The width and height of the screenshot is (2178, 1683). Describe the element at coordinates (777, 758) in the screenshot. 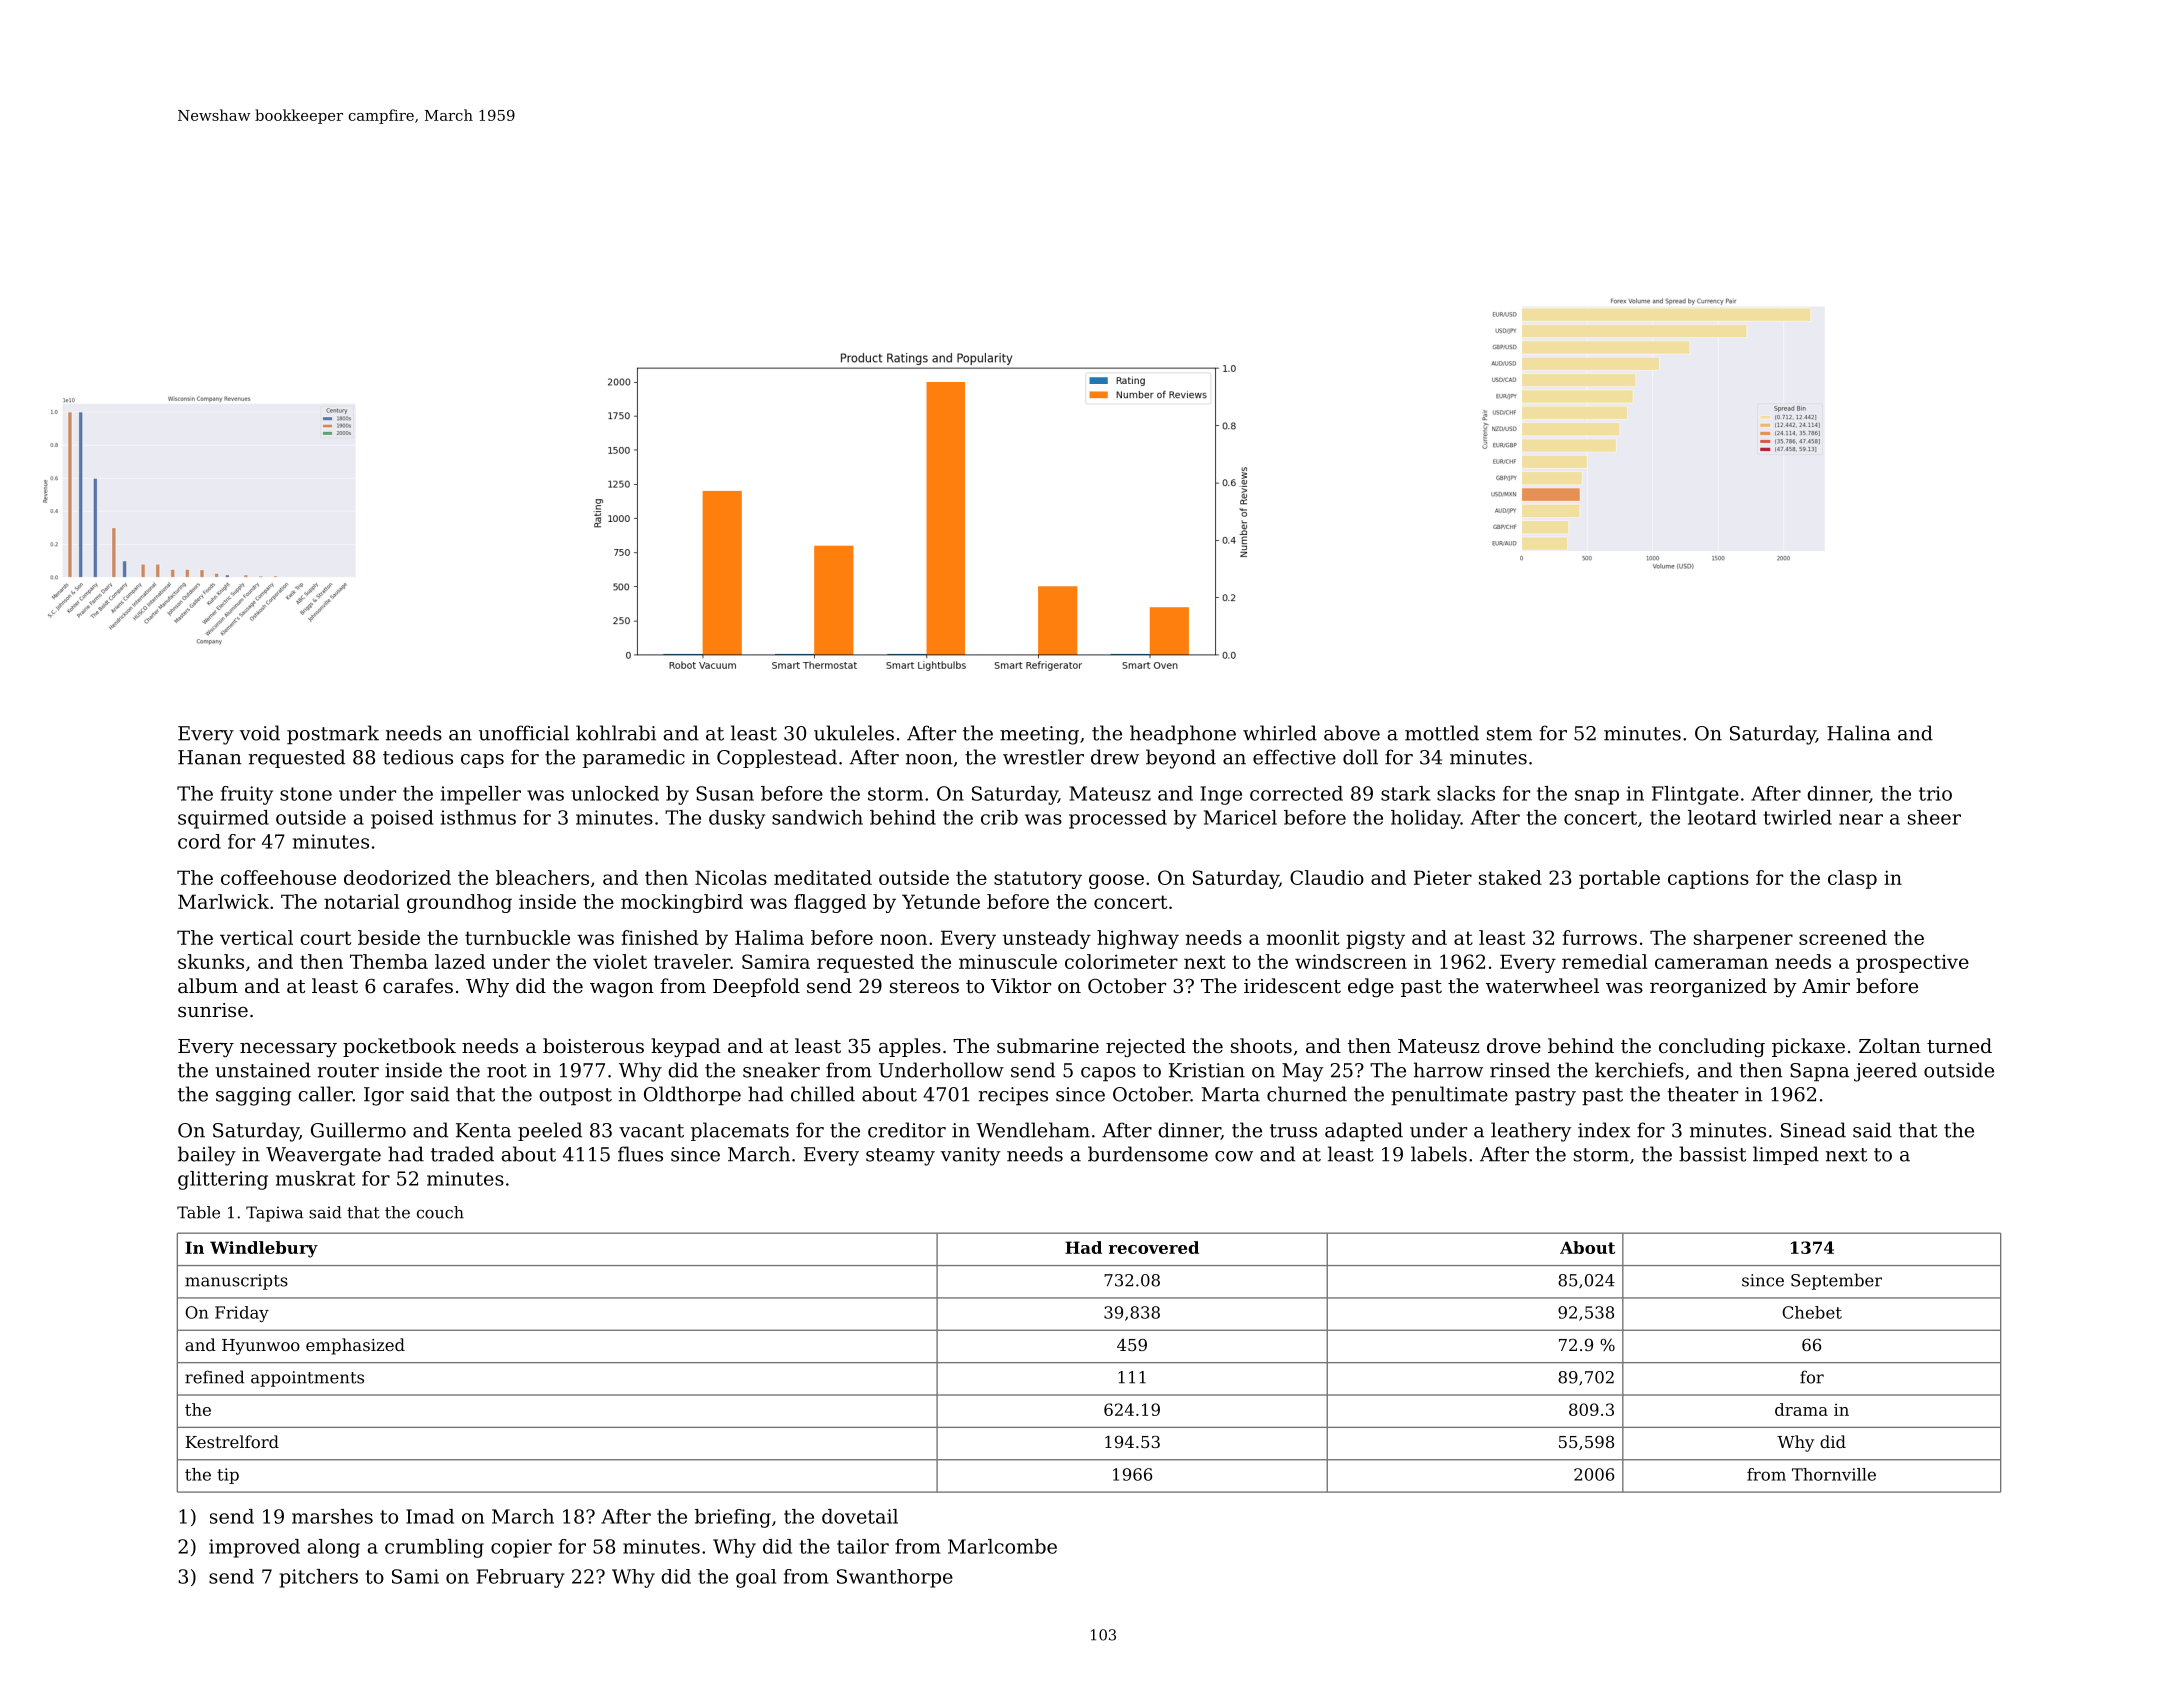

I see `Copplestead` at that location.
